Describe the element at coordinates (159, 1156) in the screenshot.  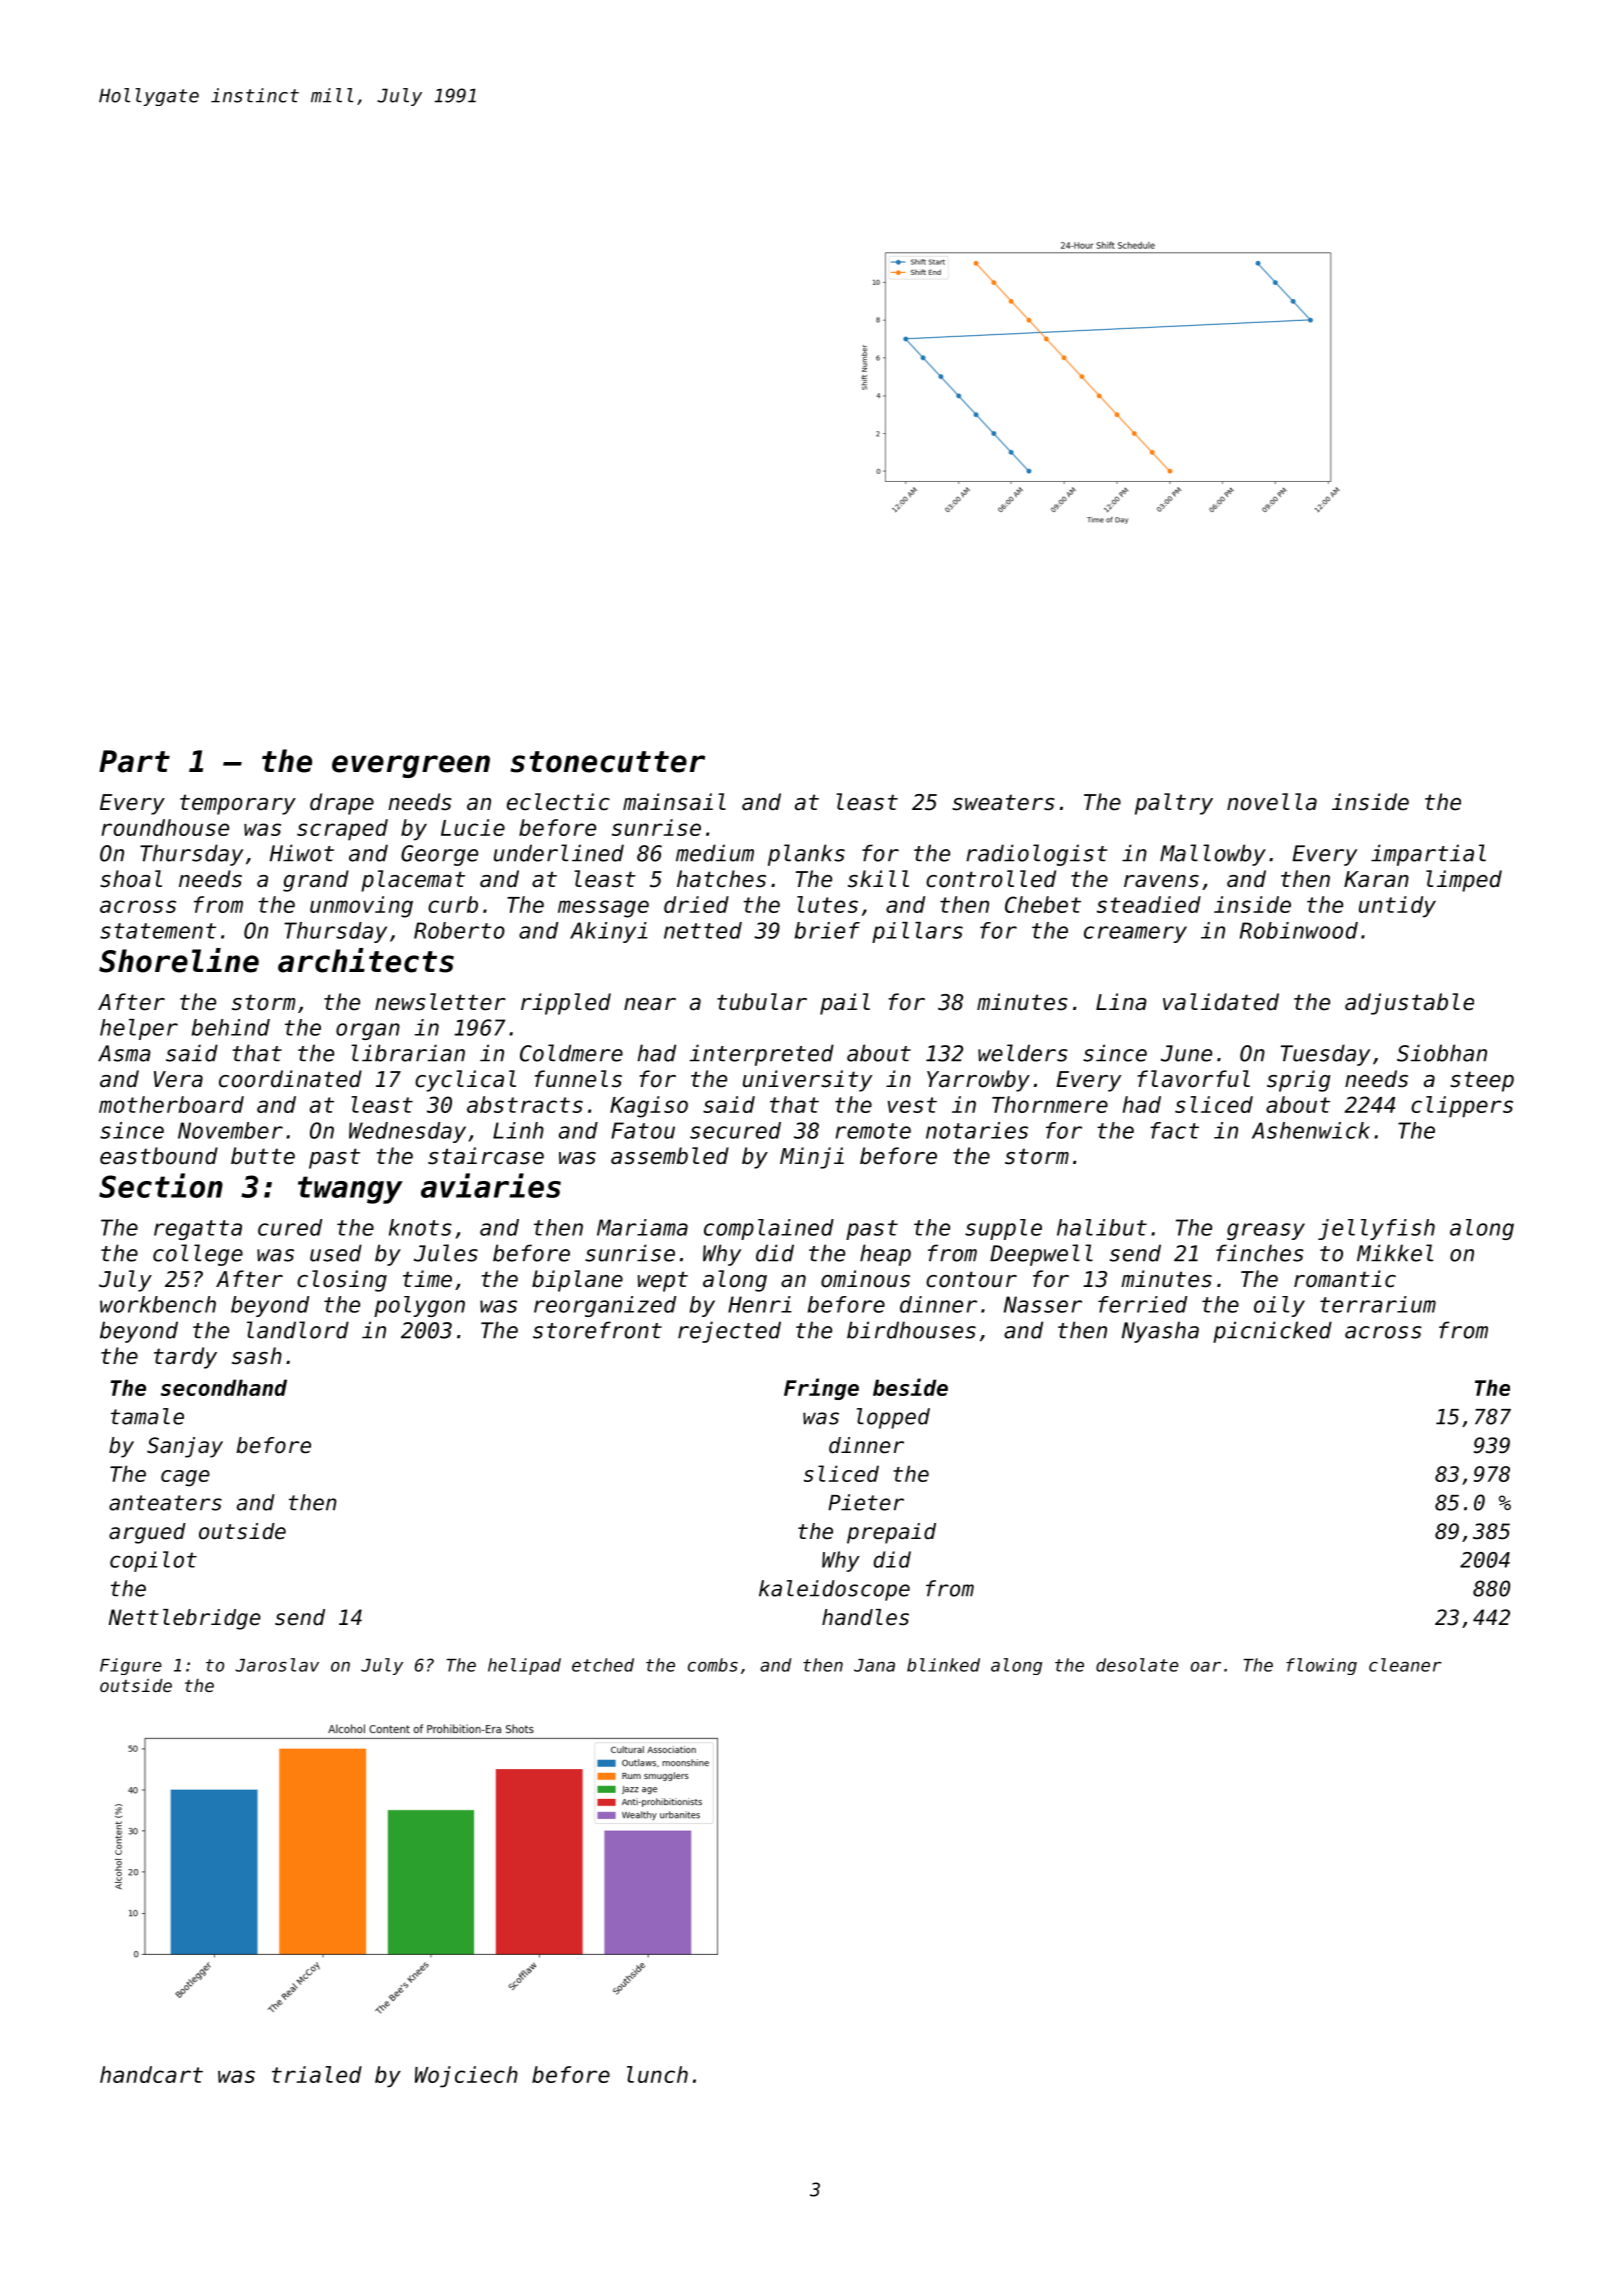
I see `eastbound` at that location.
